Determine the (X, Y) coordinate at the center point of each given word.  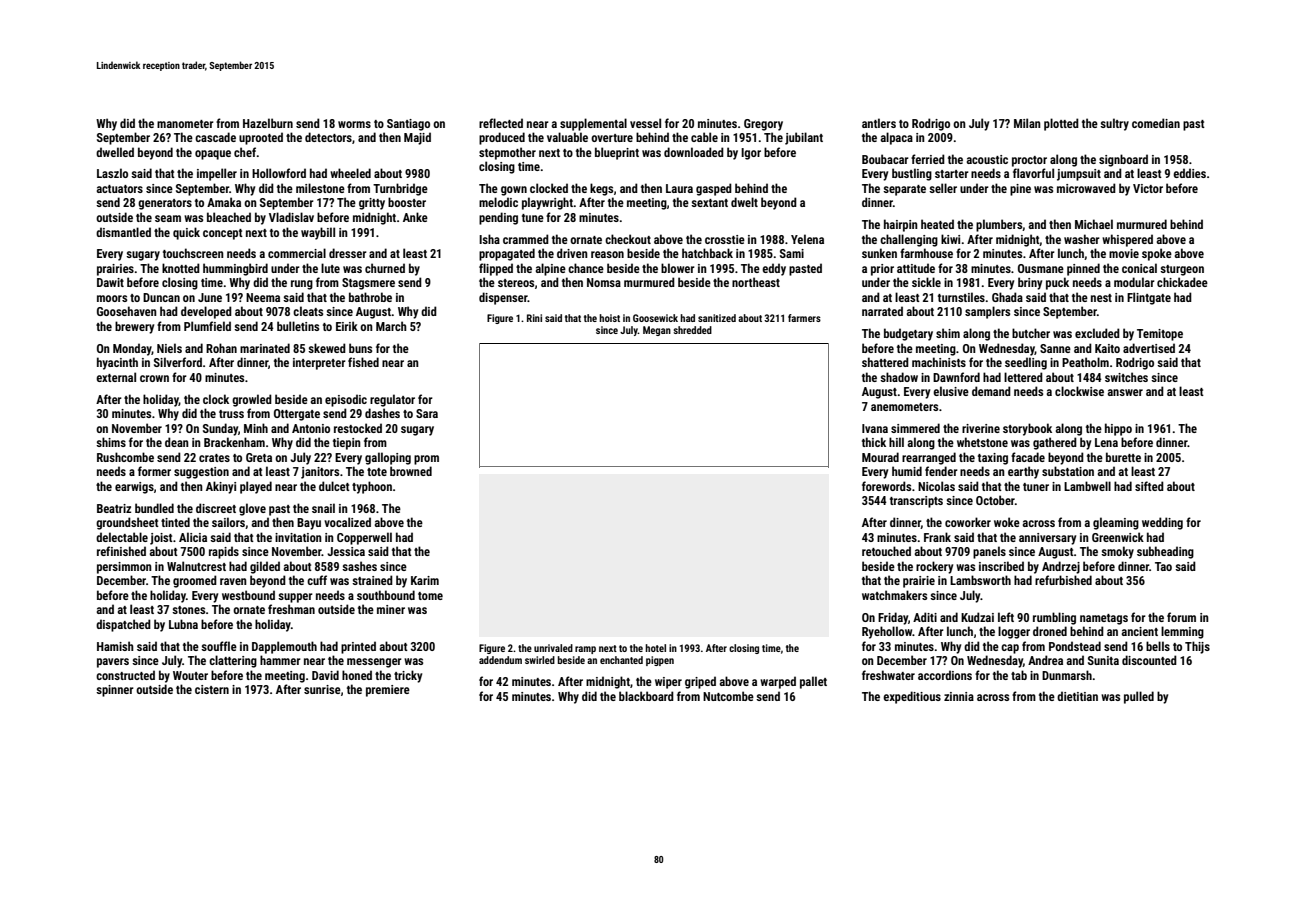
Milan (1027, 123)
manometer (185, 124)
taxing (993, 459)
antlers (879, 123)
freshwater (888, 675)
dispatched (123, 625)
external (116, 377)
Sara (427, 413)
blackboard (646, 696)
